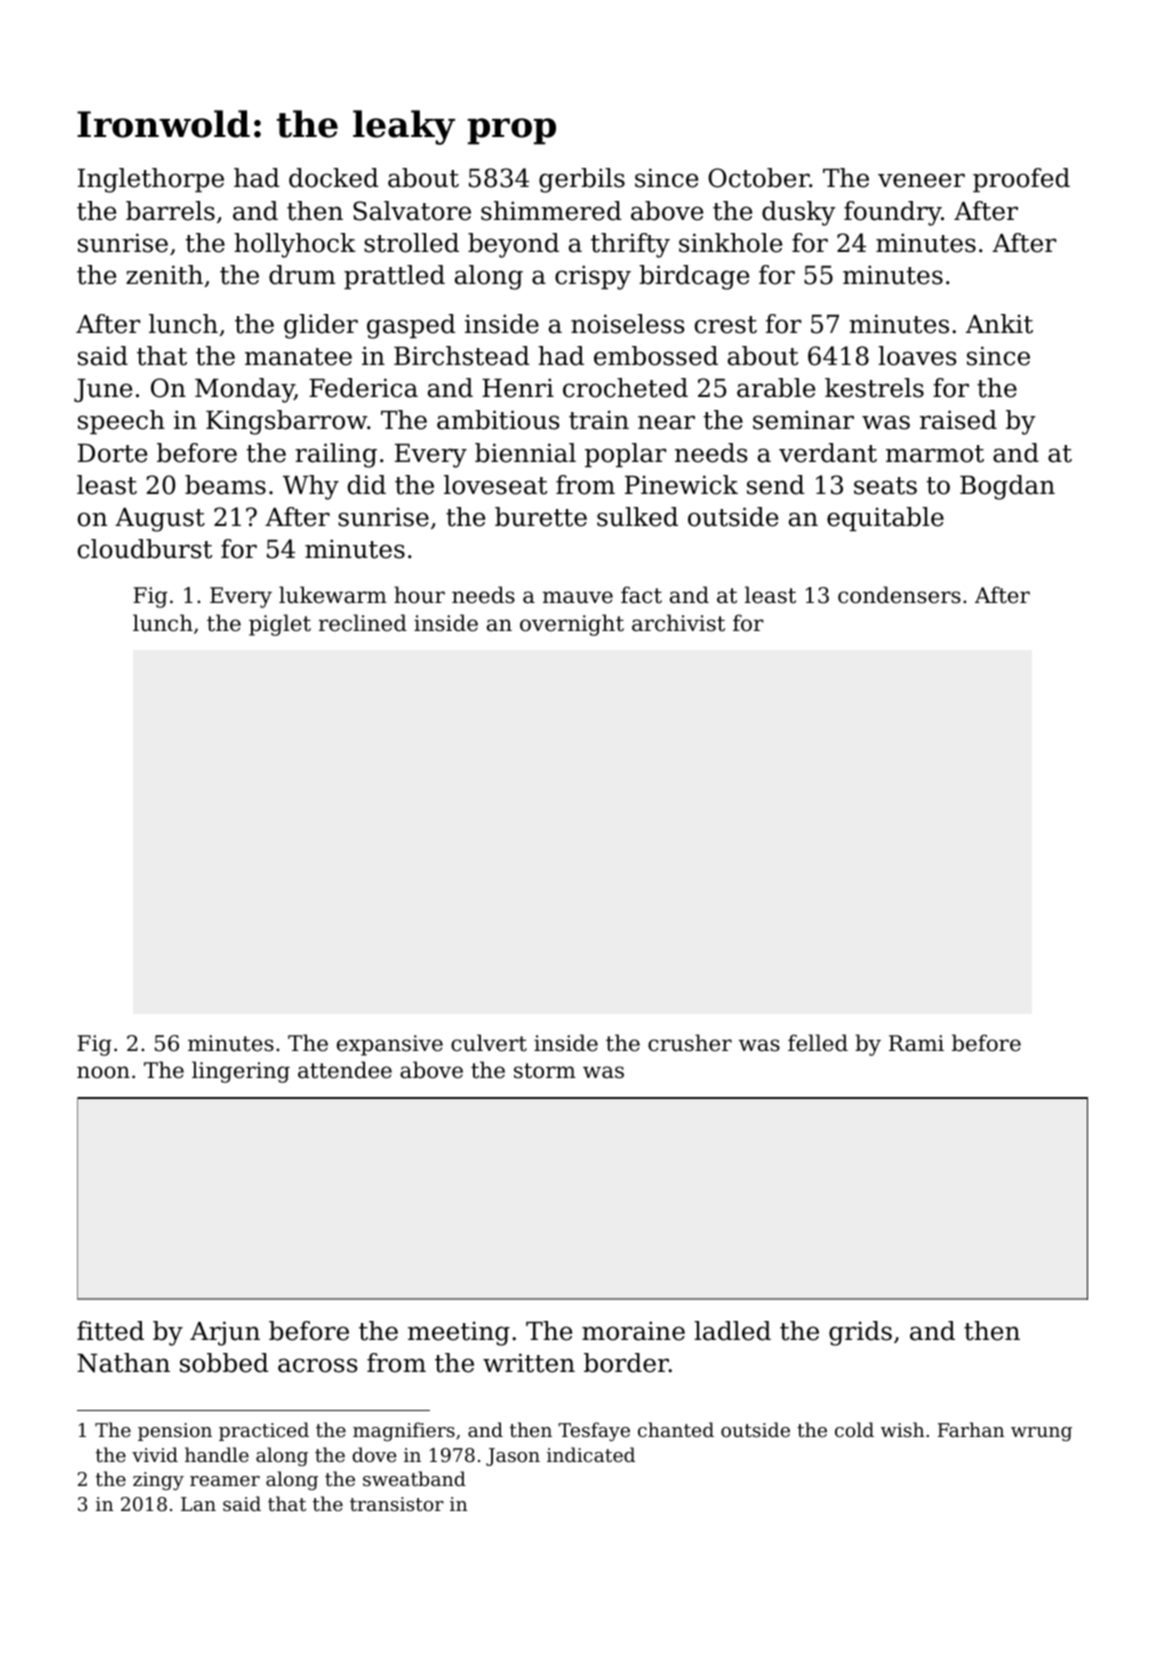 The width and height of the document is (1165, 1654). Describe the element at coordinates (103, 1072) in the document. I see `noon` at that location.
